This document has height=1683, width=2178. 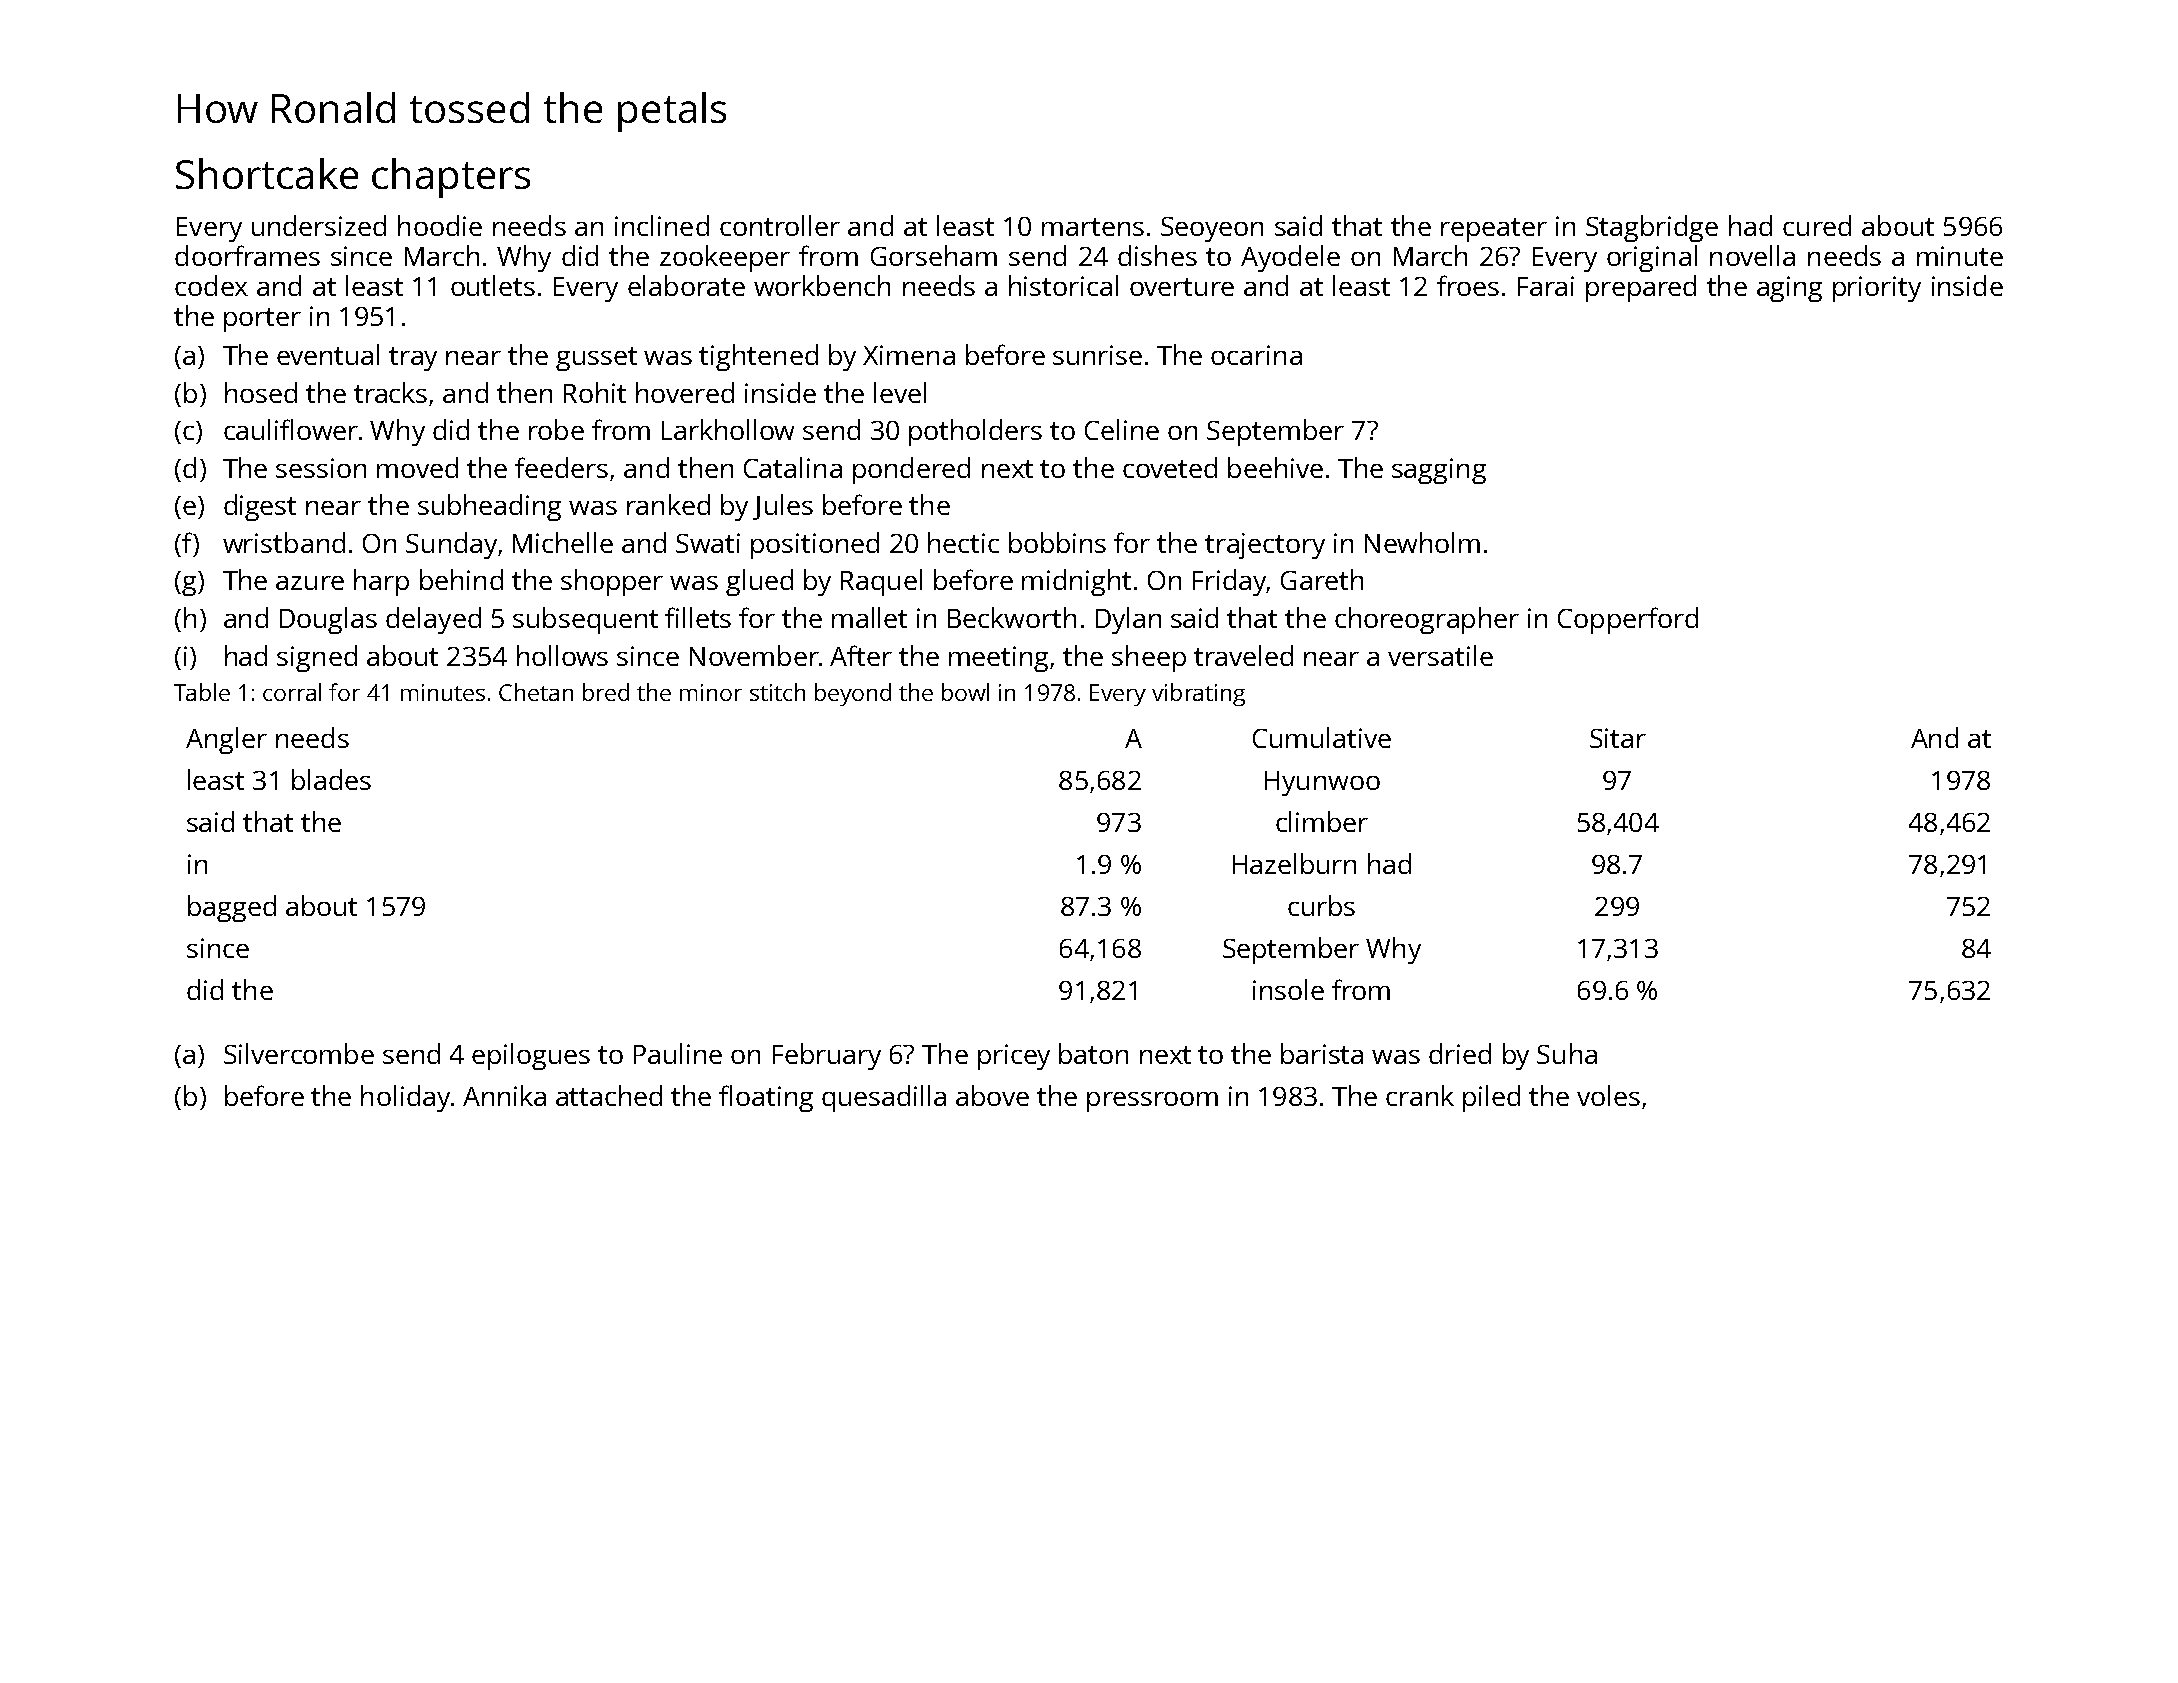 I want to click on Copperford, so click(x=1628, y=620).
